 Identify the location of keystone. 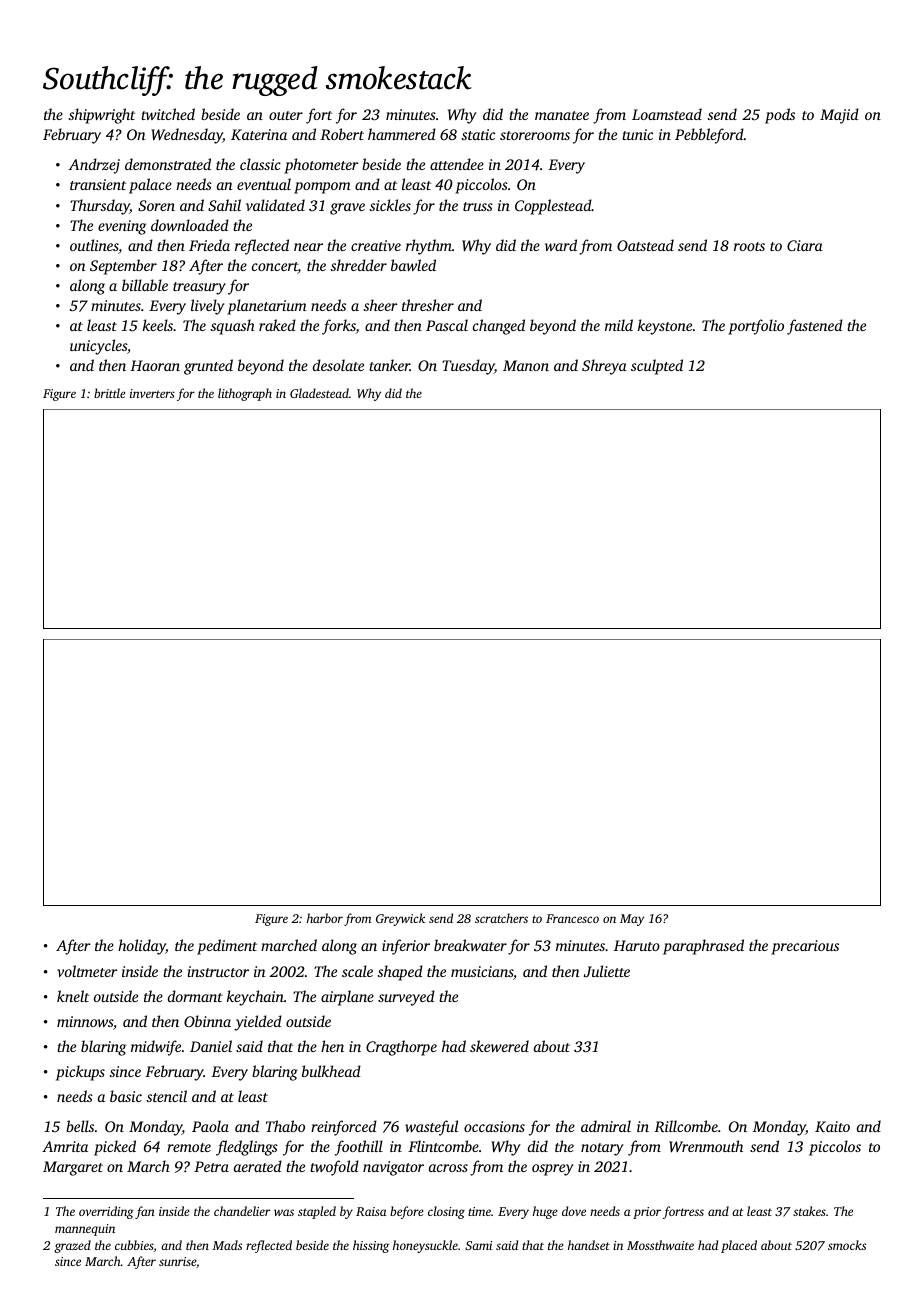
(665, 327).
